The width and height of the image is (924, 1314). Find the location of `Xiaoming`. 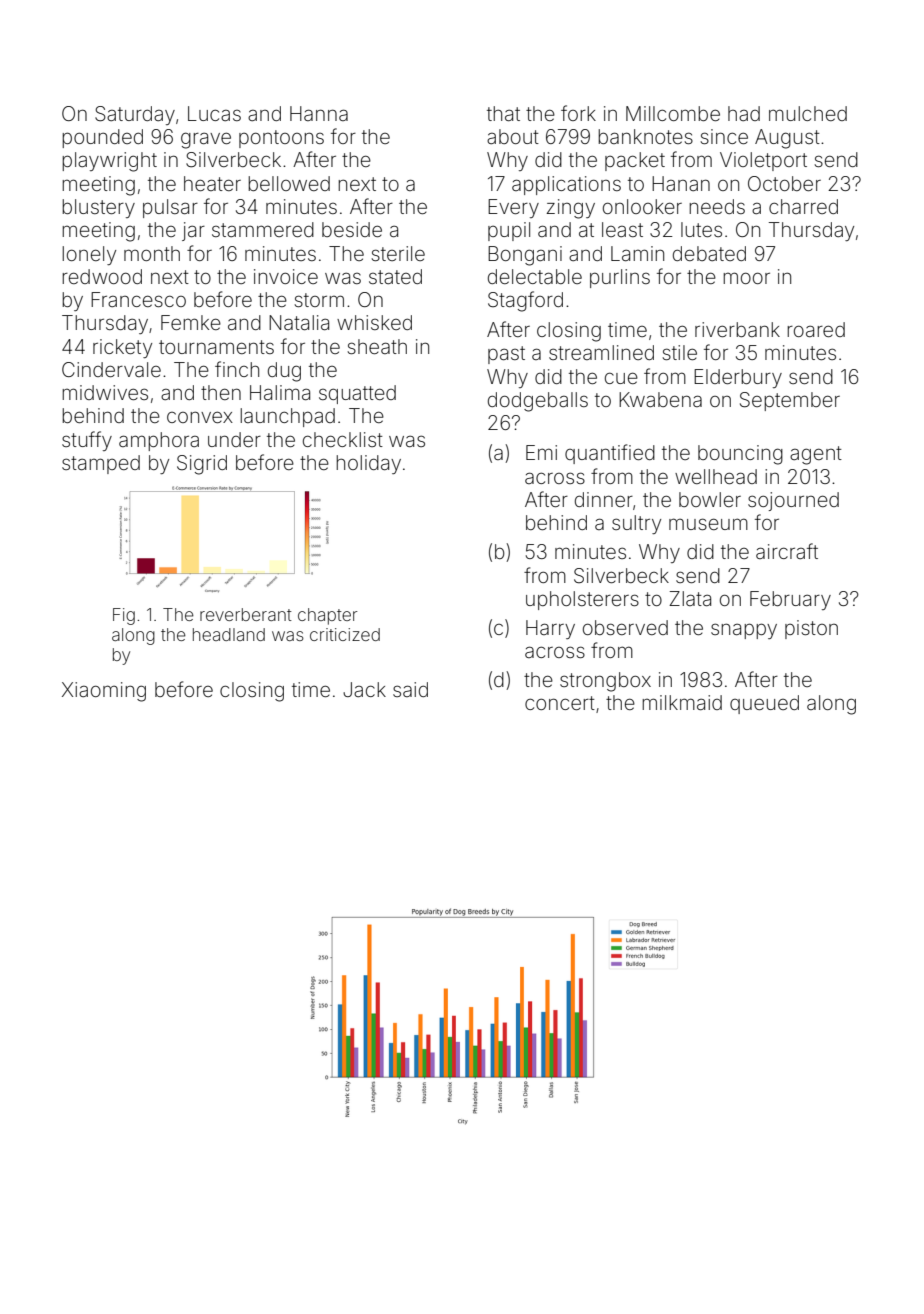

Xiaoming is located at coordinates (104, 692).
